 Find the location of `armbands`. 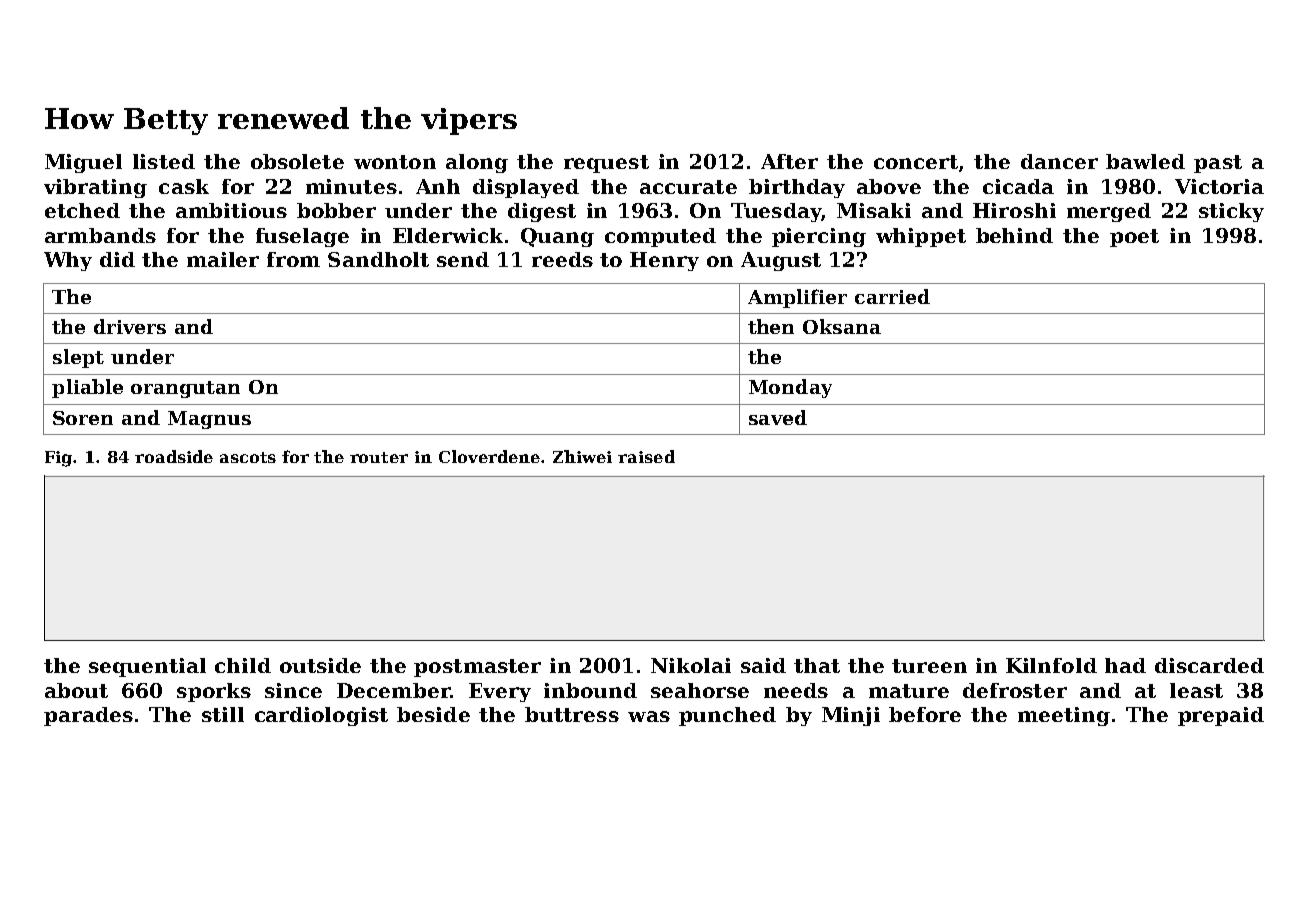

armbands is located at coordinates (100, 235).
